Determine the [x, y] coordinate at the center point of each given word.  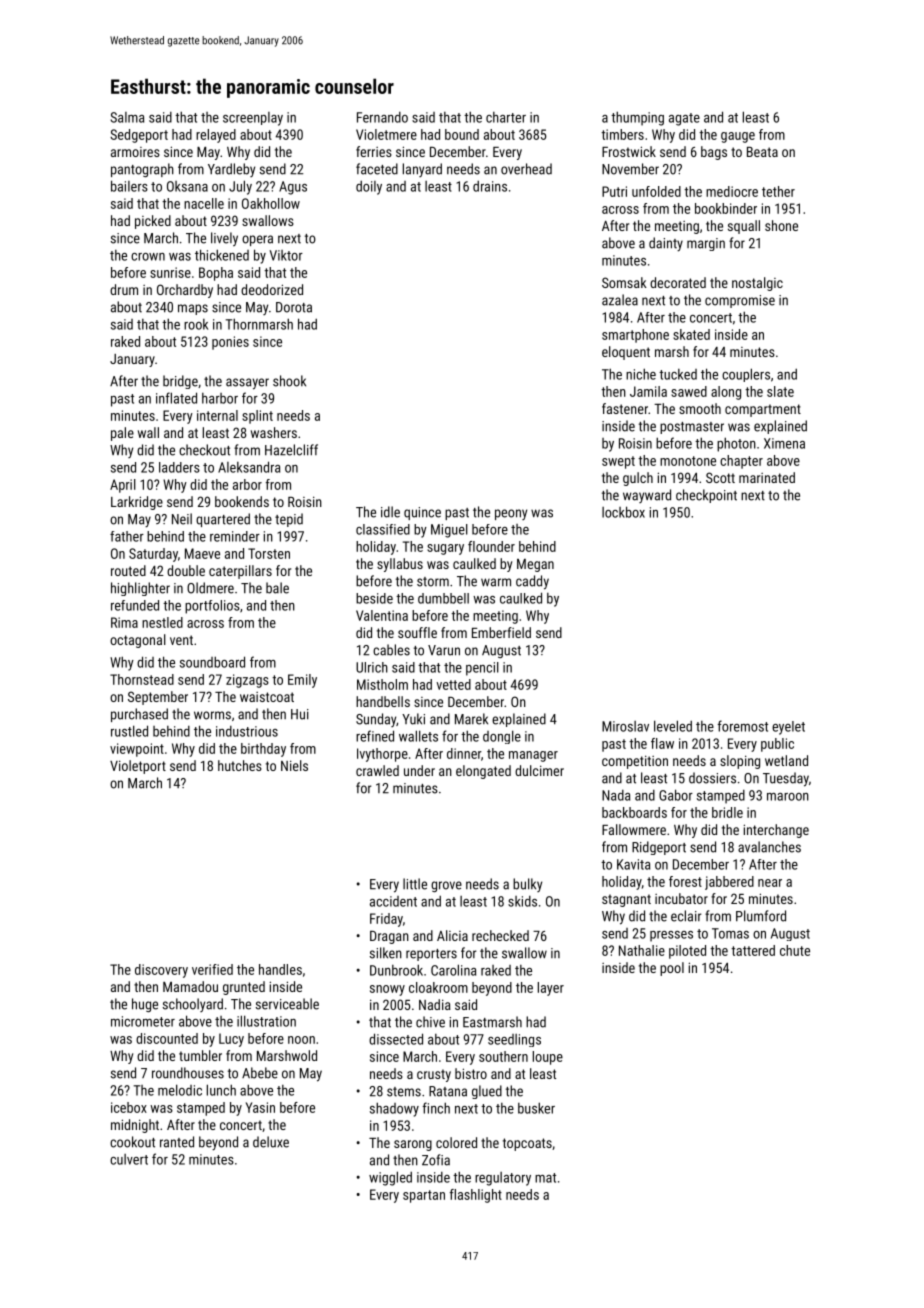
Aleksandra [249, 467]
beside [374, 598]
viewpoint [137, 750]
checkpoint [706, 496]
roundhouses [188, 1073]
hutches [240, 765]
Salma [127, 117]
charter [506, 117]
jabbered [729, 883]
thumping [637, 118]
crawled [377, 770]
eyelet [788, 728]
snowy [387, 990]
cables [391, 650]
